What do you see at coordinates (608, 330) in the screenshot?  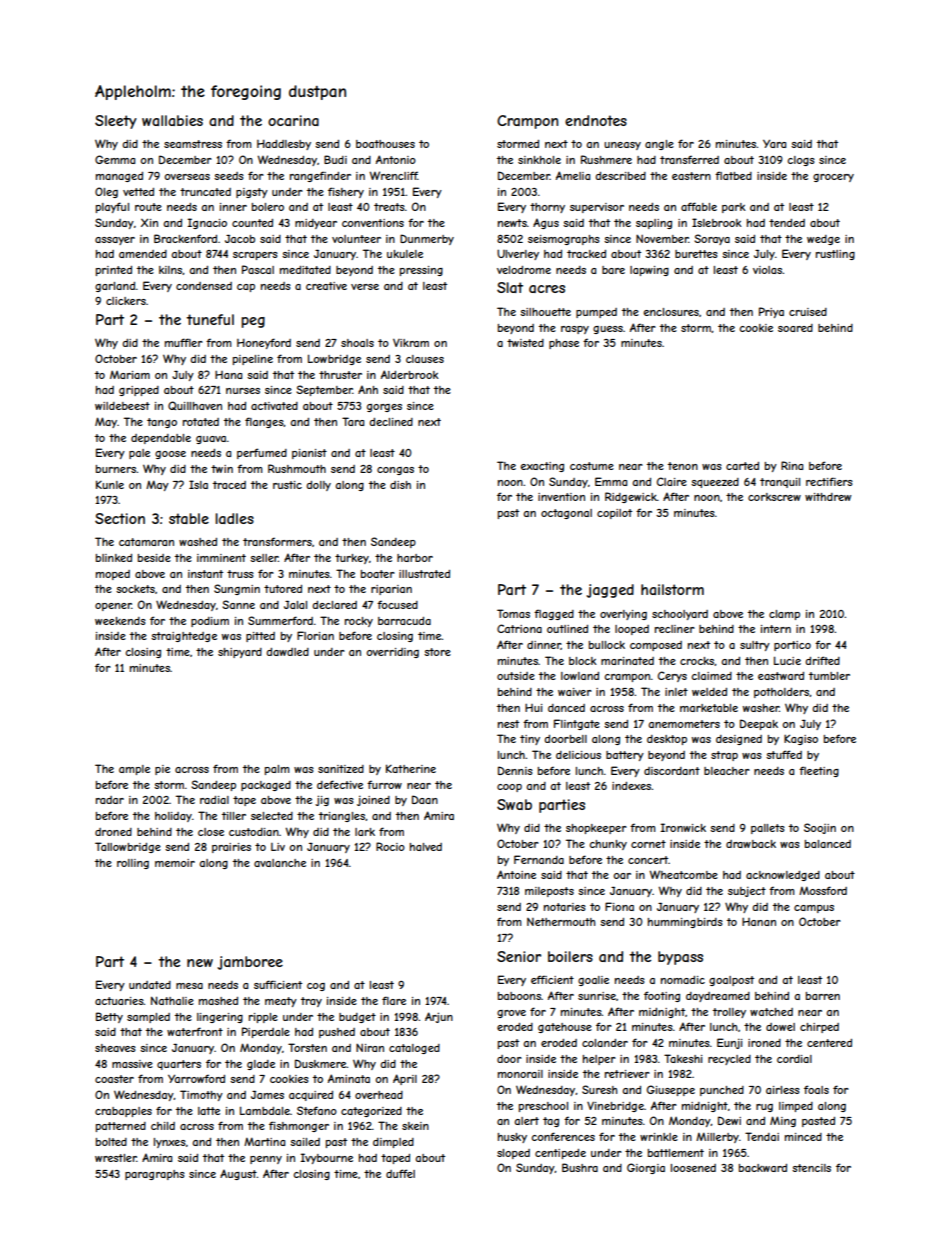 I see `guess` at bounding box center [608, 330].
